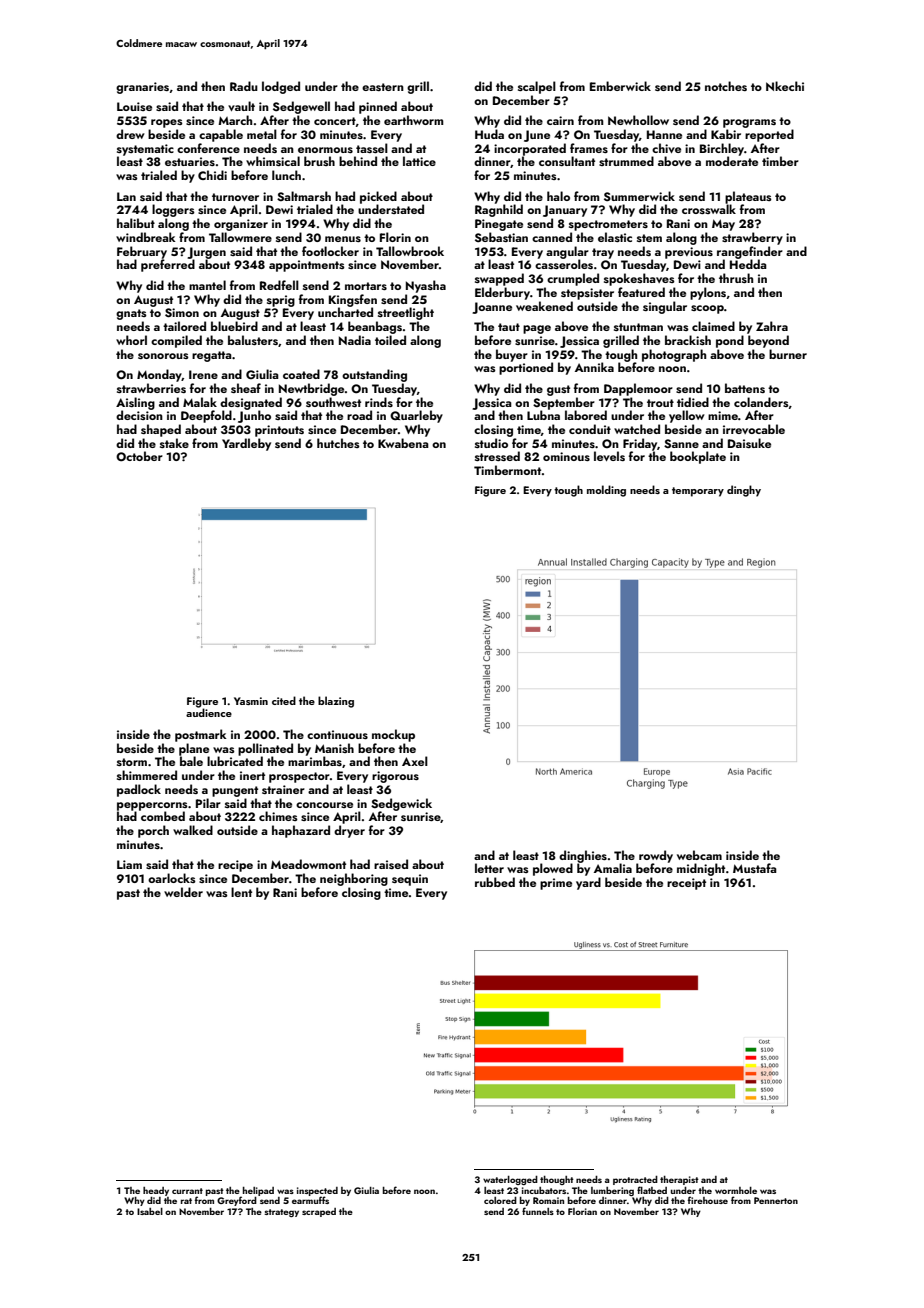 The height and width of the screenshot is (1308, 924). I want to click on funnels, so click(538, 1211).
